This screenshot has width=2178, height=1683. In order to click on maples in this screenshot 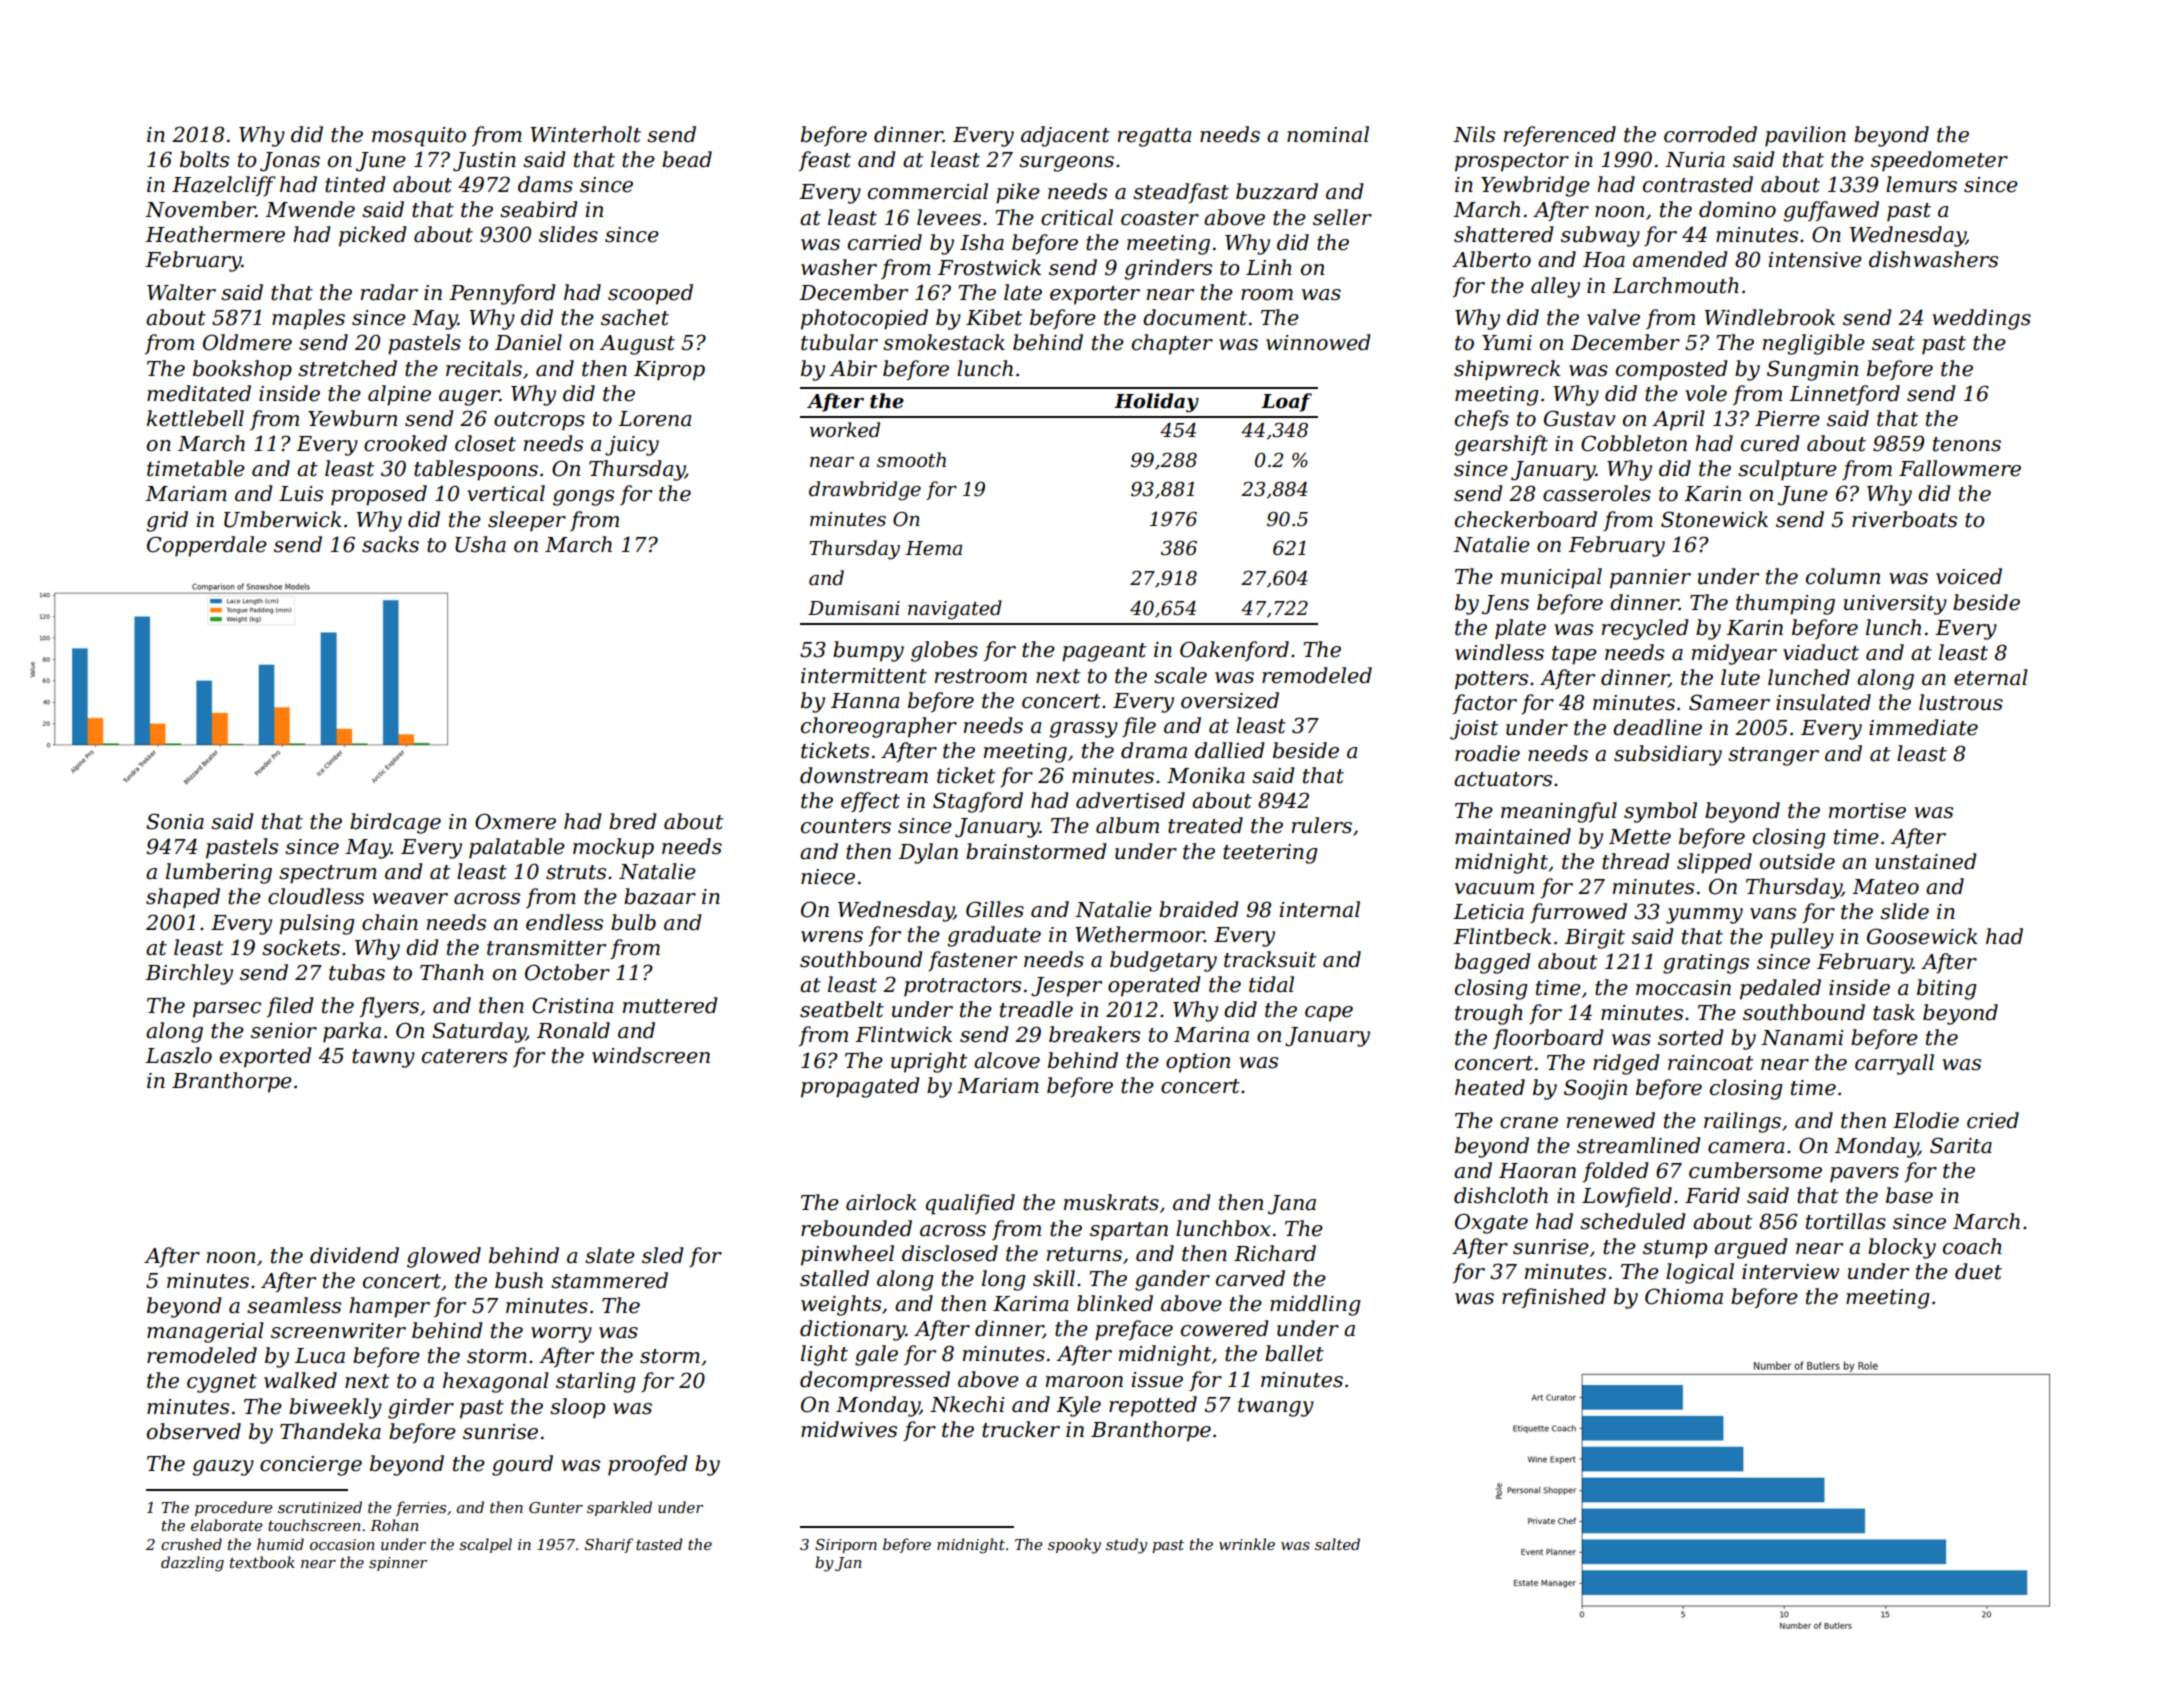, I will do `click(308, 319)`.
